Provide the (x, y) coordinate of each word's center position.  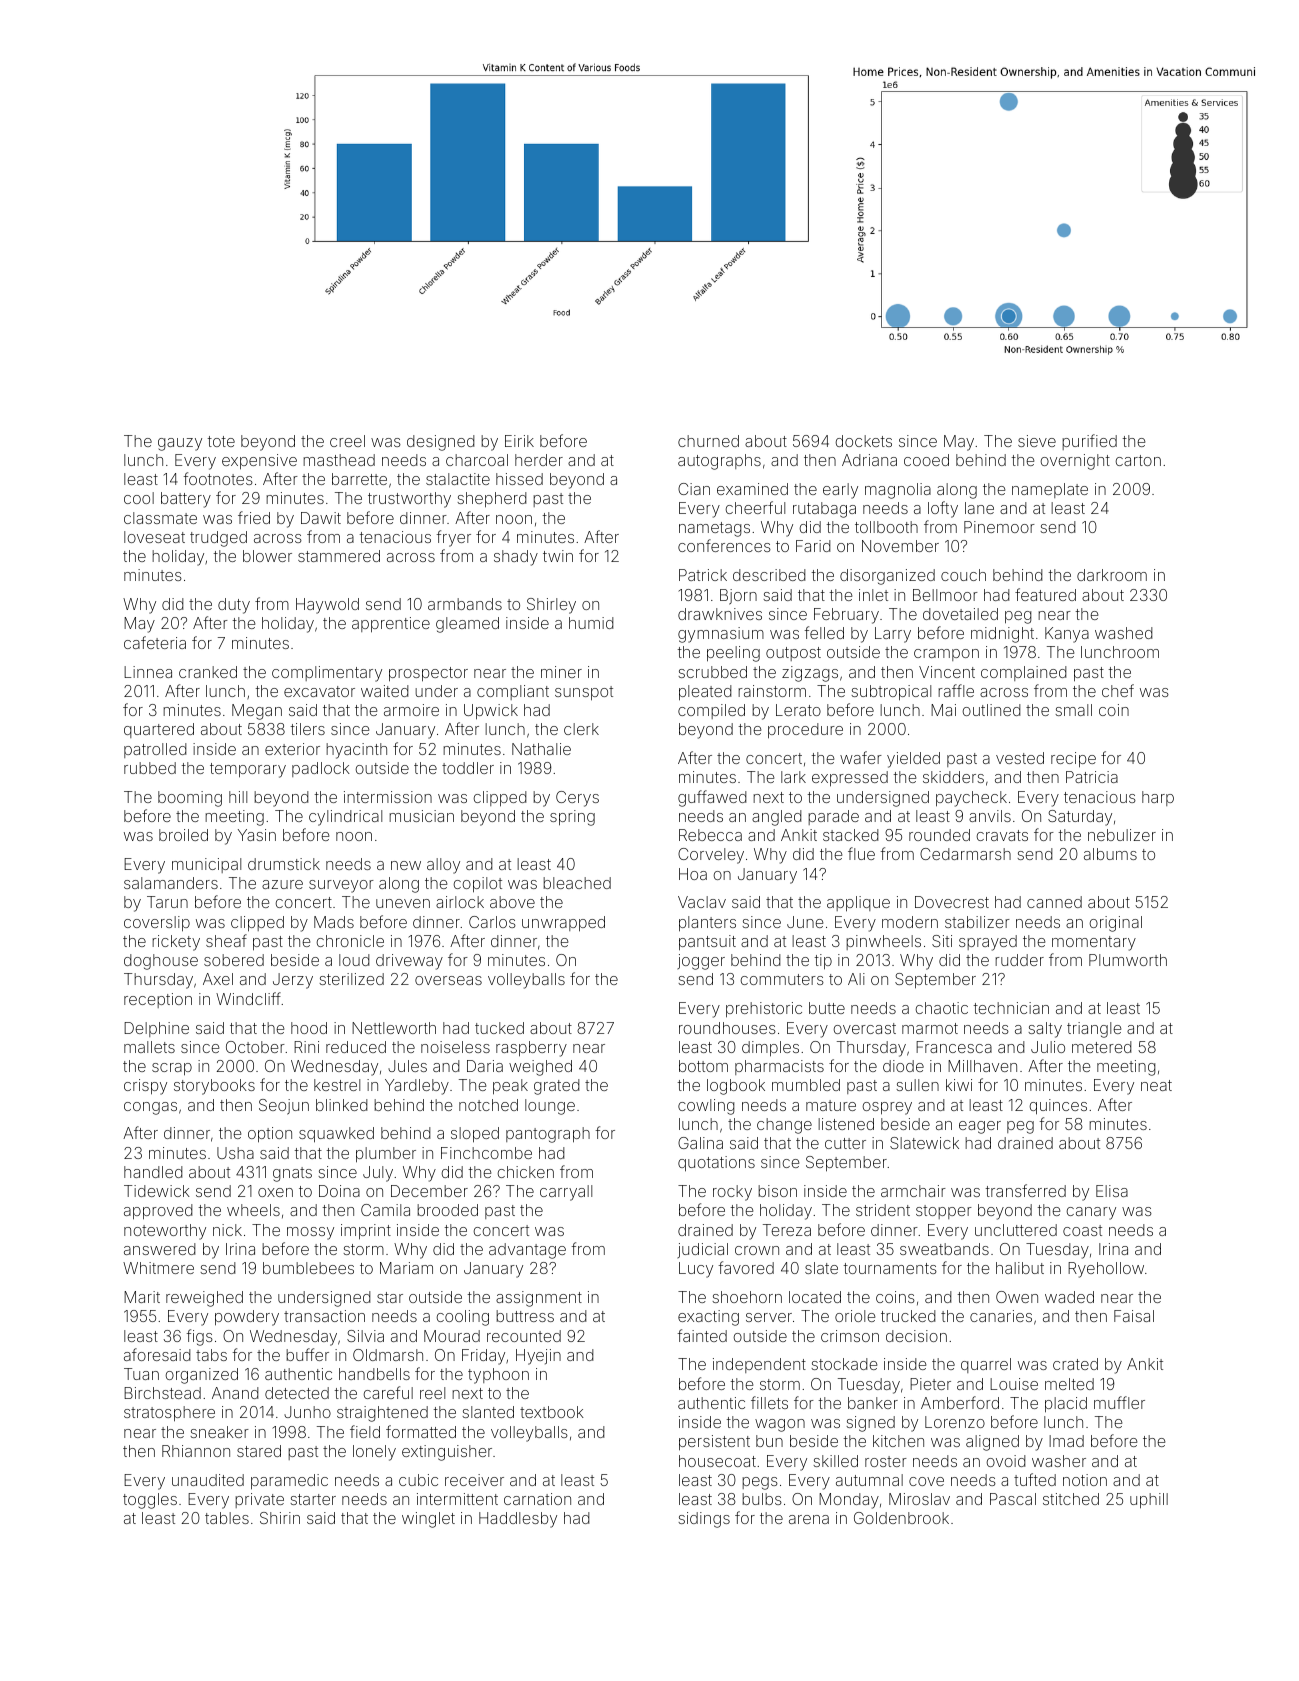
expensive (259, 462)
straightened (382, 1414)
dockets (863, 441)
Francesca (954, 1047)
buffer (307, 1354)
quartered (159, 730)
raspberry (531, 1049)
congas (150, 1108)
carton (1138, 460)
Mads (334, 922)
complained (1024, 673)
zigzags (810, 674)
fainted (702, 1335)
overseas (448, 980)
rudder (1019, 960)
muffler (1119, 1402)
